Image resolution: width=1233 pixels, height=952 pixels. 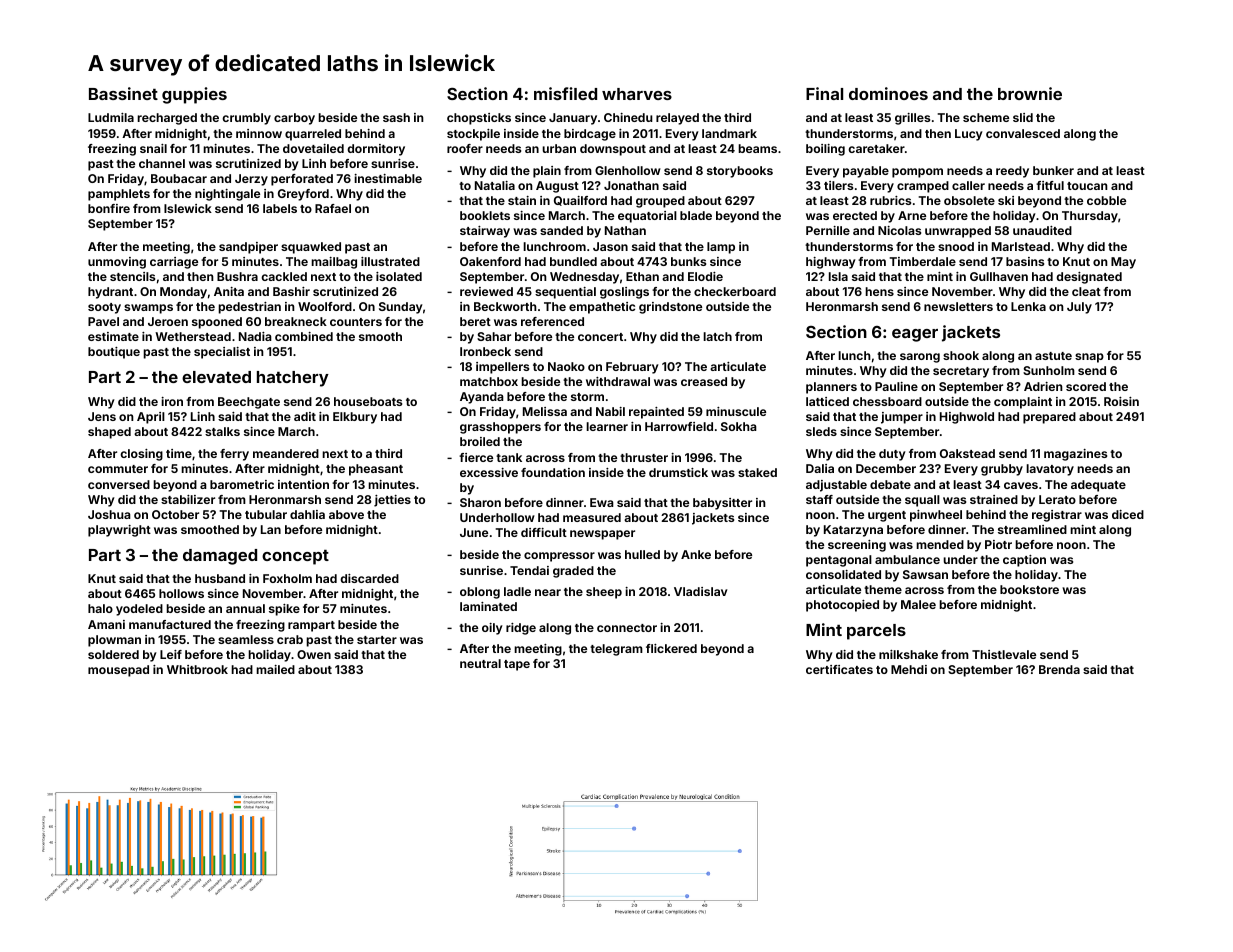 What do you see at coordinates (1030, 93) in the screenshot?
I see `brownie` at bounding box center [1030, 93].
